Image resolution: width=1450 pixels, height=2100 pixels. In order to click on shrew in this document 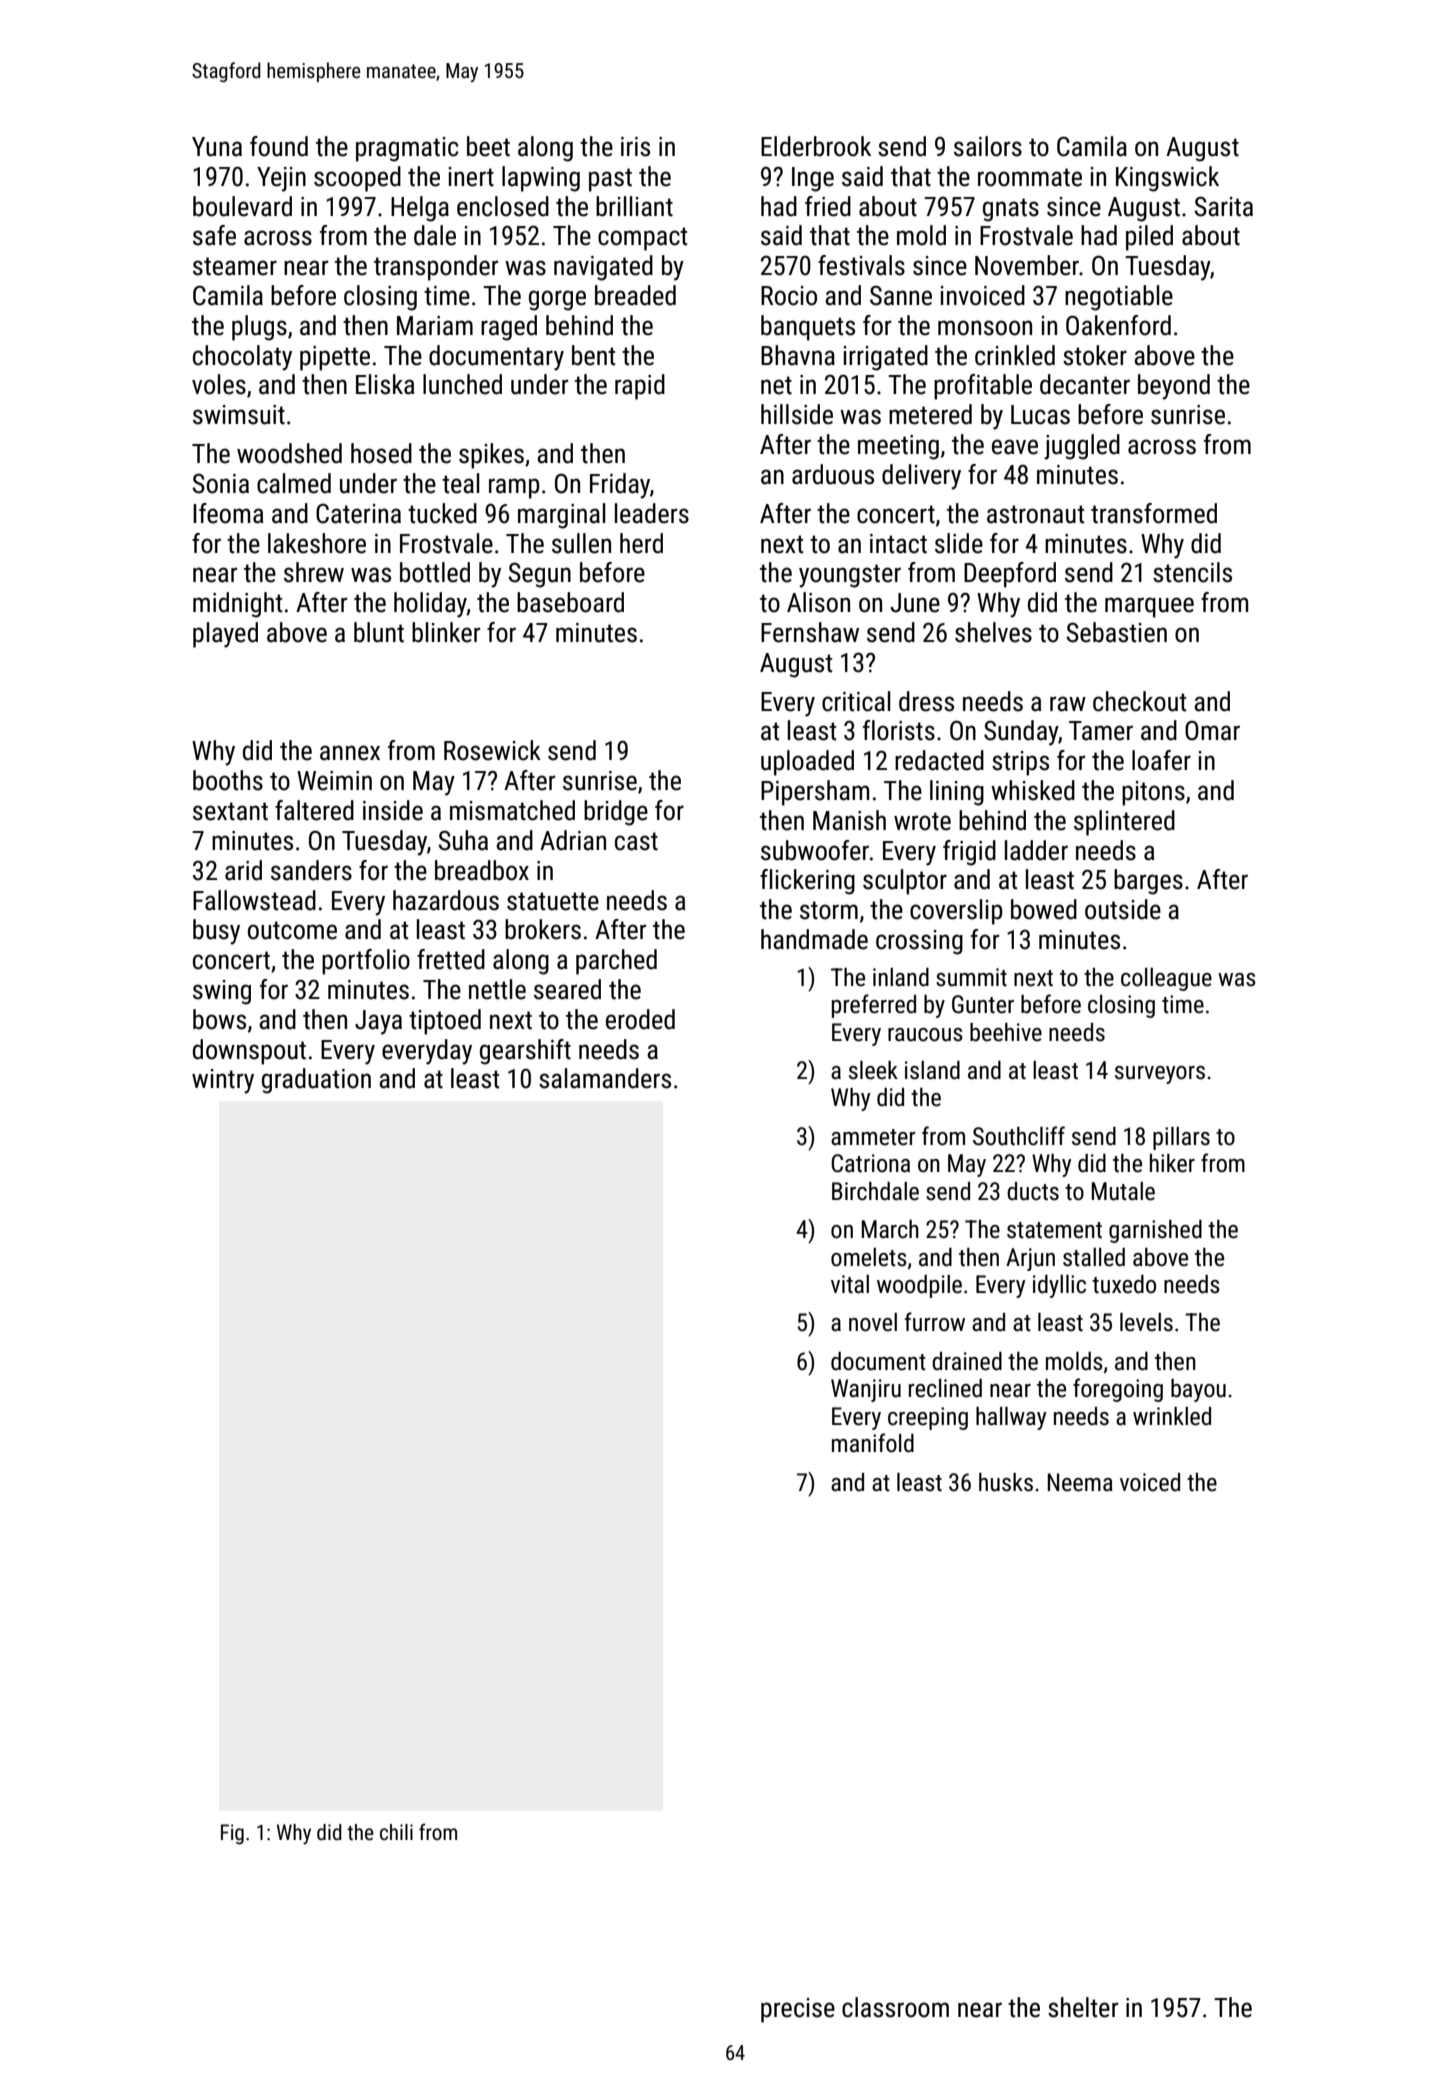, I will do `click(314, 572)`.
